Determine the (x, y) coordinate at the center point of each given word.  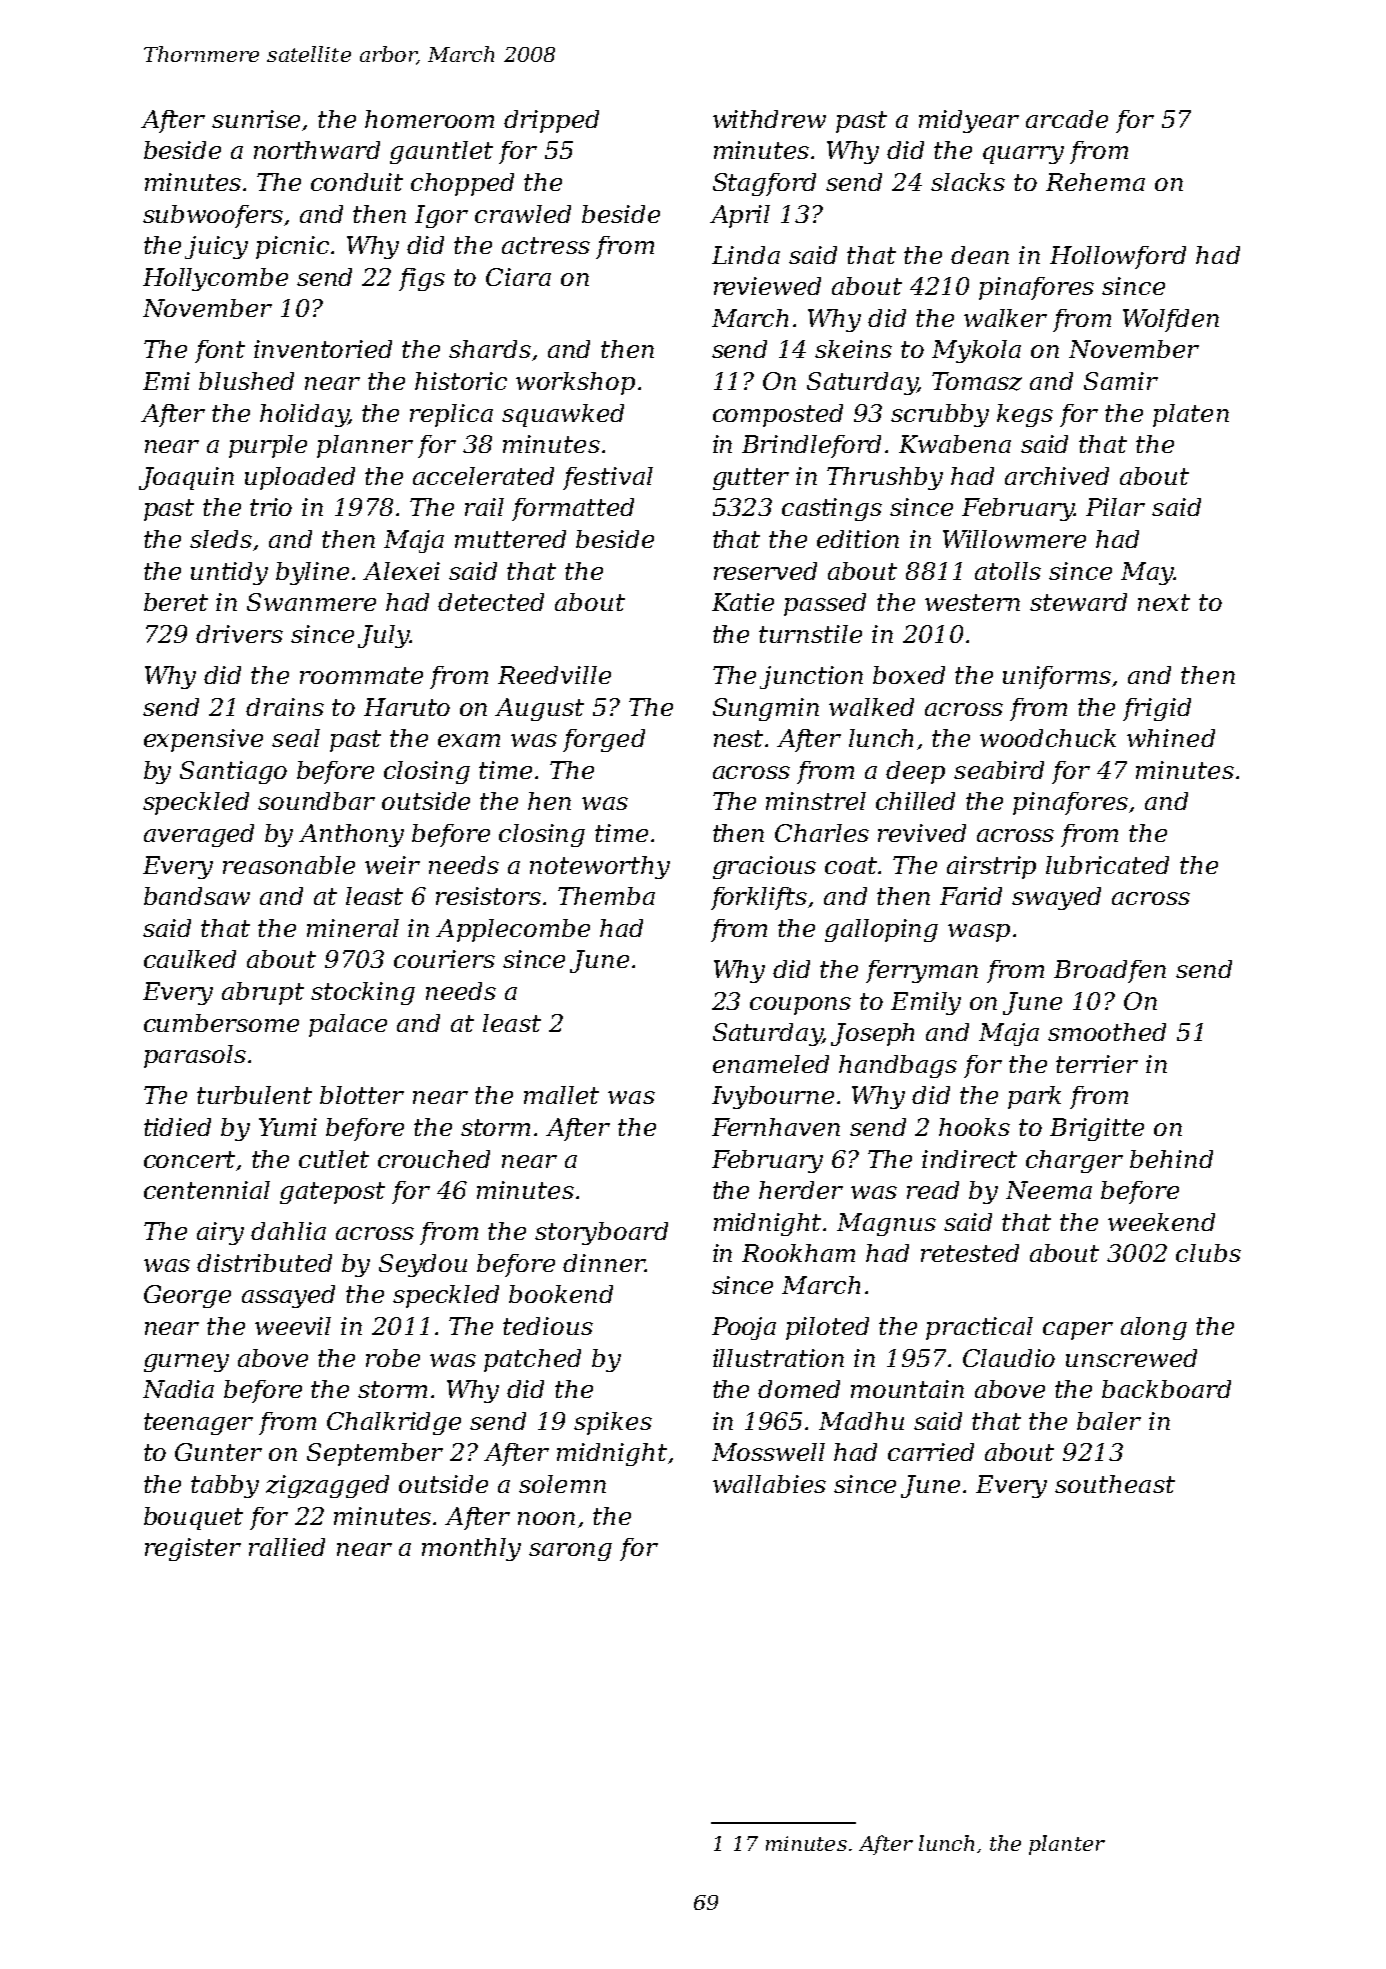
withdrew (769, 119)
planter (1067, 1845)
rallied (287, 1547)
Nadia (178, 1389)
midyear (969, 121)
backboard (1166, 1389)
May (1147, 573)
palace (348, 1025)
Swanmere (311, 602)
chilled (915, 801)
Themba (606, 896)
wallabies (769, 1484)
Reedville (554, 675)
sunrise (256, 119)
